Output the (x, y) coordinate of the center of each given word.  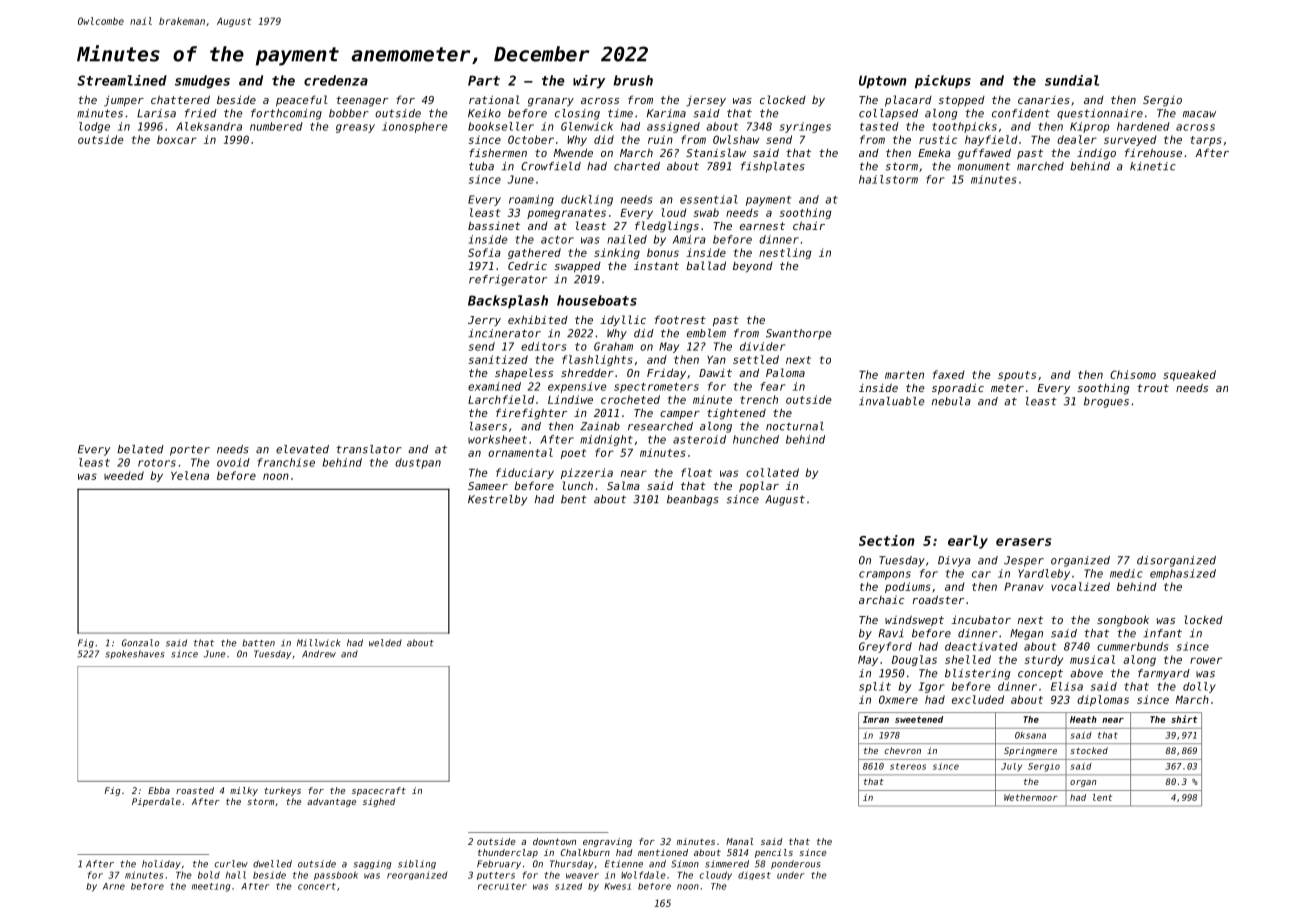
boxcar (177, 139)
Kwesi (617, 886)
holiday (161, 864)
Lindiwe (570, 399)
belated (140, 449)
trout (1153, 388)
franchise (286, 462)
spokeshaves (135, 654)
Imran (876, 719)
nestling (785, 253)
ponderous (796, 864)
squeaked (1189, 375)
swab (706, 212)
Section (887, 540)
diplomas (1103, 700)
